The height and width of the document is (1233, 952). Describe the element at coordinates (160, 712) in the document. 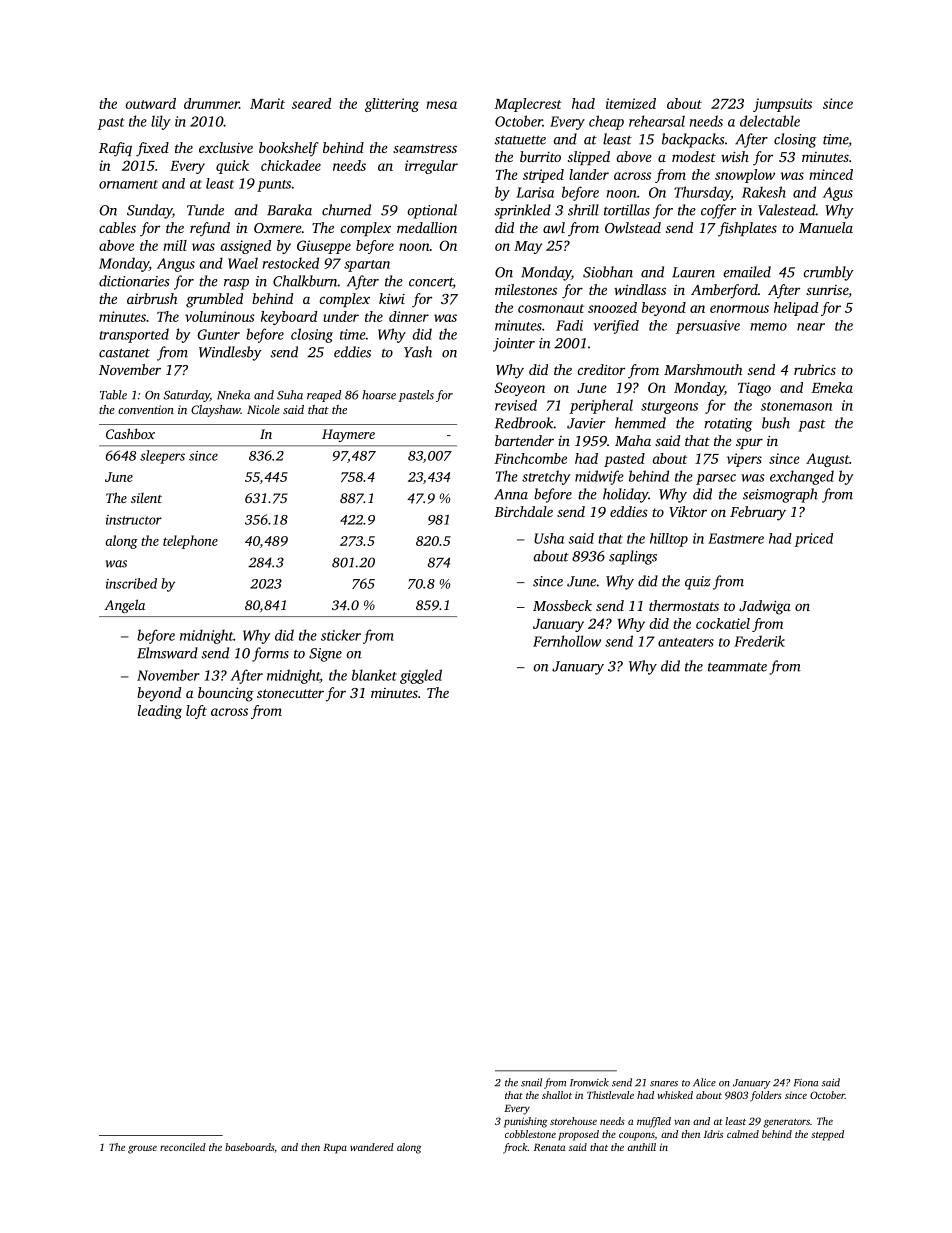

I see `leading` at that location.
